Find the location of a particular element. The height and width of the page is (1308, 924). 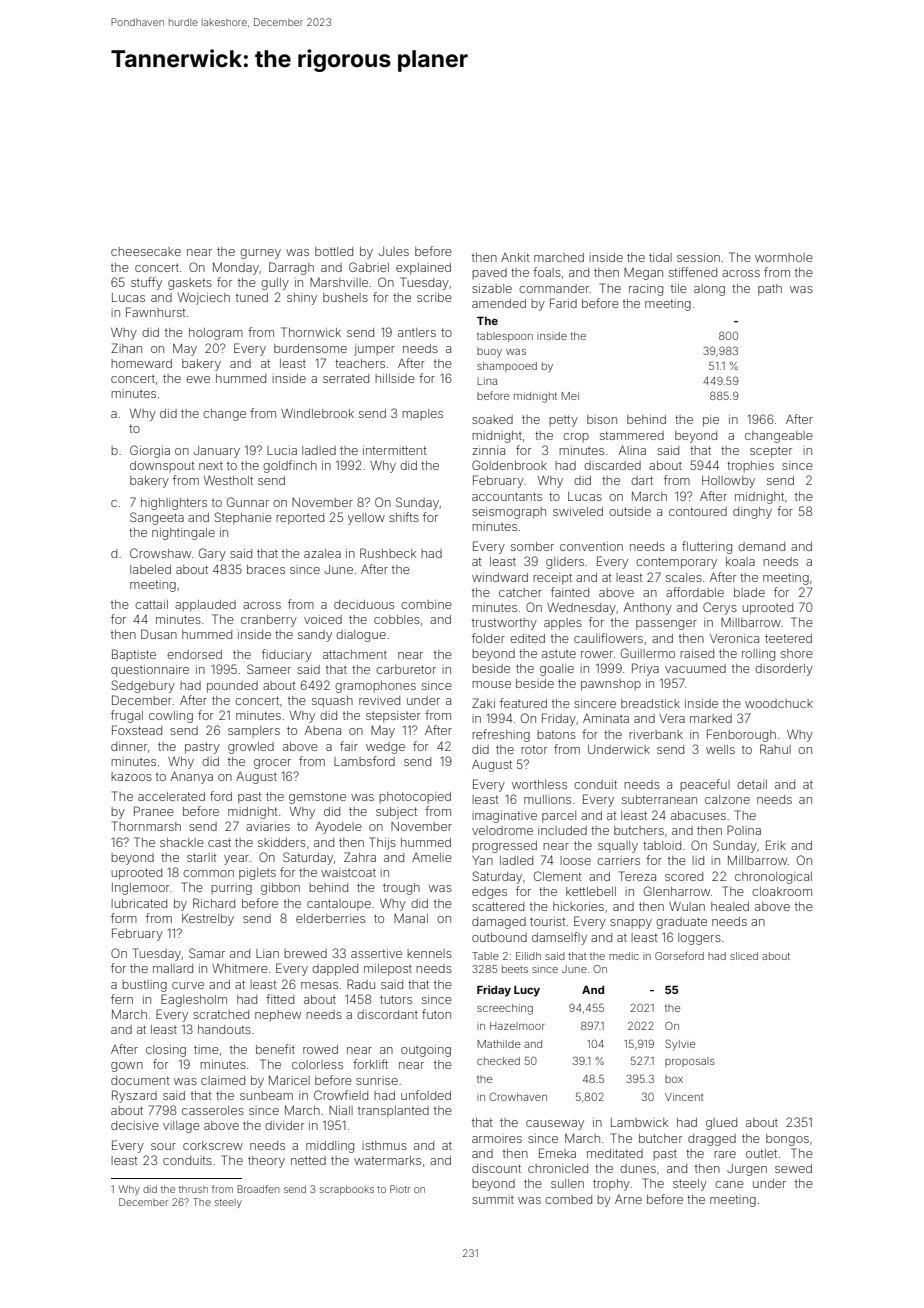

cheesecake is located at coordinates (146, 251).
